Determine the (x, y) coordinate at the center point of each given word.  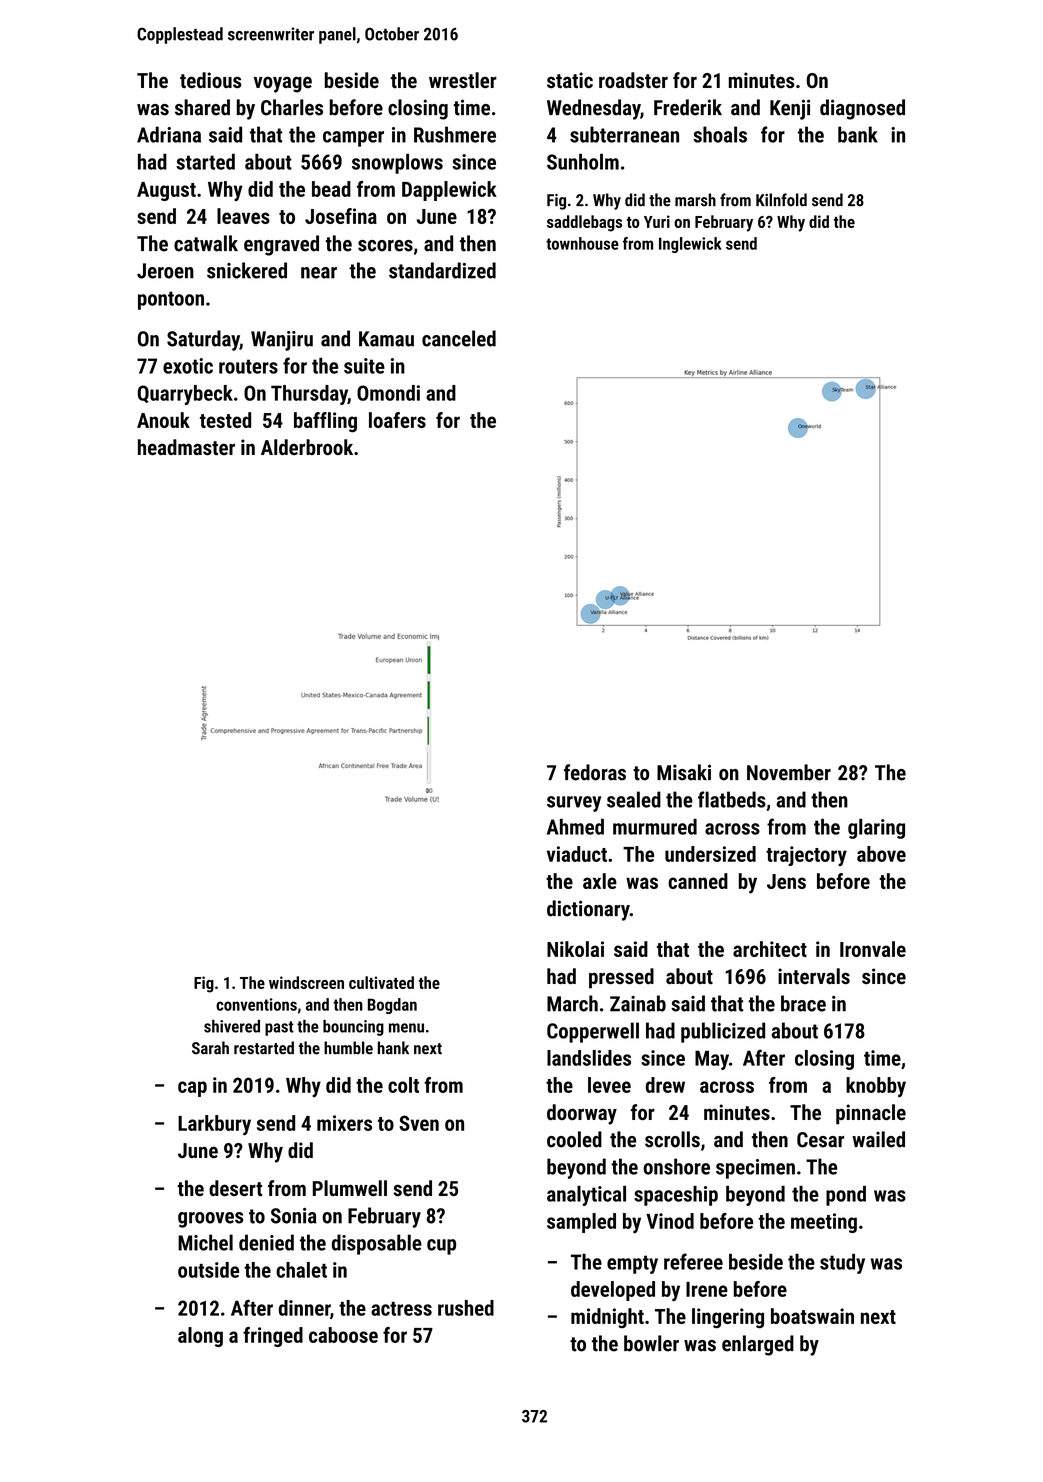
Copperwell (593, 1032)
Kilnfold (781, 200)
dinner (304, 1308)
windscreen (306, 982)
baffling (325, 422)
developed (613, 1291)
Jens (786, 881)
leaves (243, 216)
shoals (720, 134)
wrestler (463, 80)
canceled (459, 338)
